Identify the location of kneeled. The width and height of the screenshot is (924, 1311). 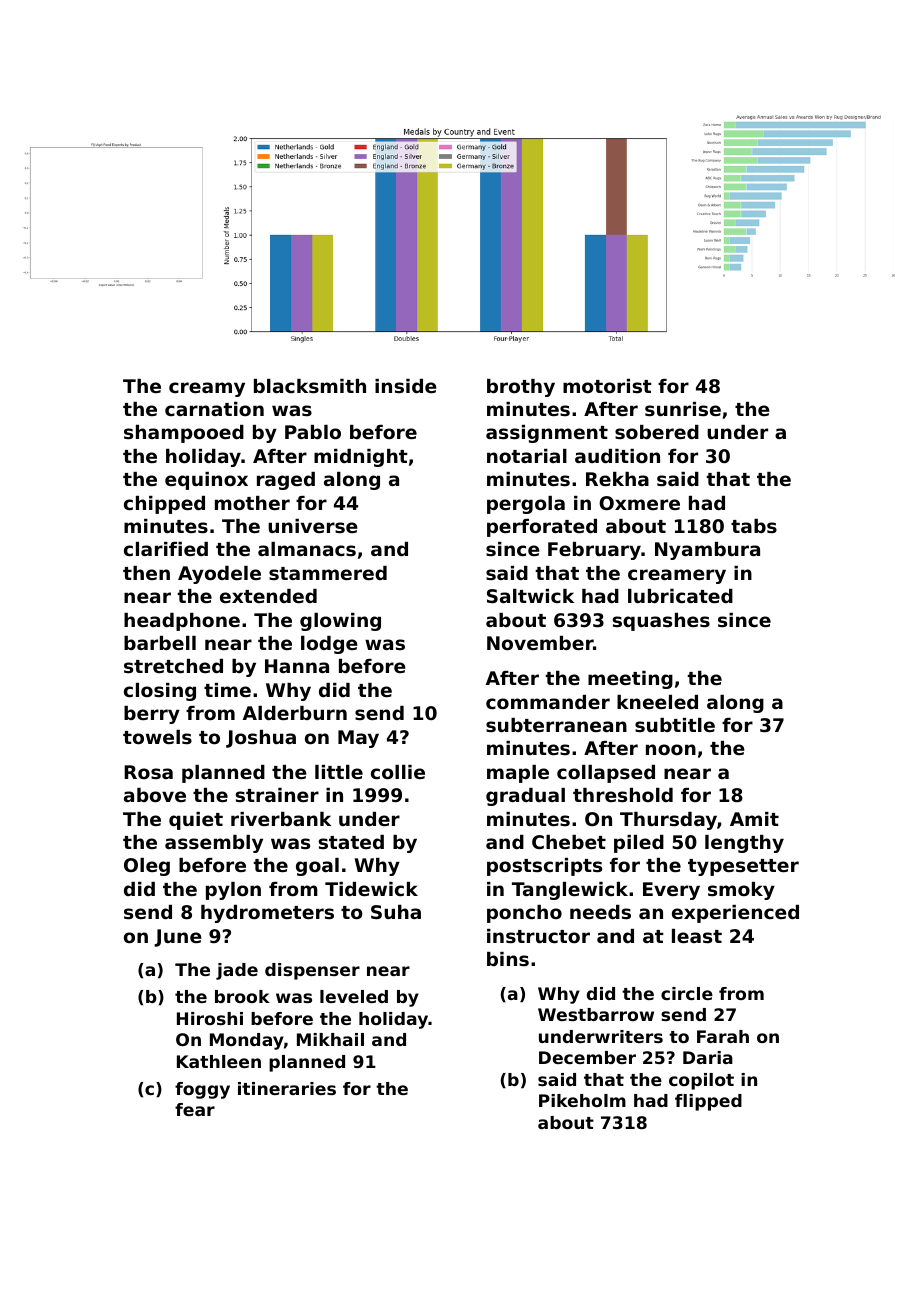
(657, 702).
